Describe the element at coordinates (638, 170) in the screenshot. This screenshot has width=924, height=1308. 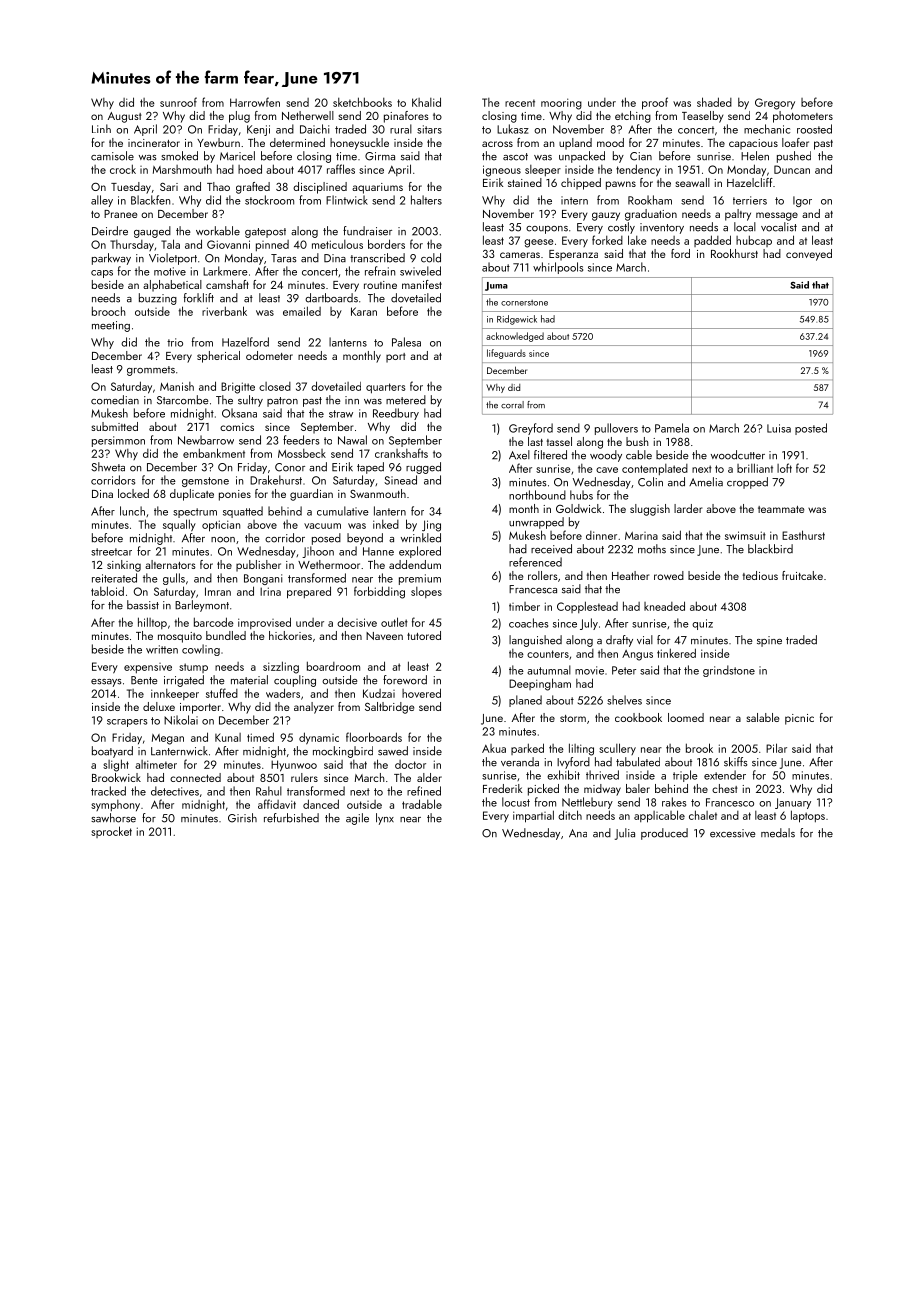
I see `tendency` at that location.
